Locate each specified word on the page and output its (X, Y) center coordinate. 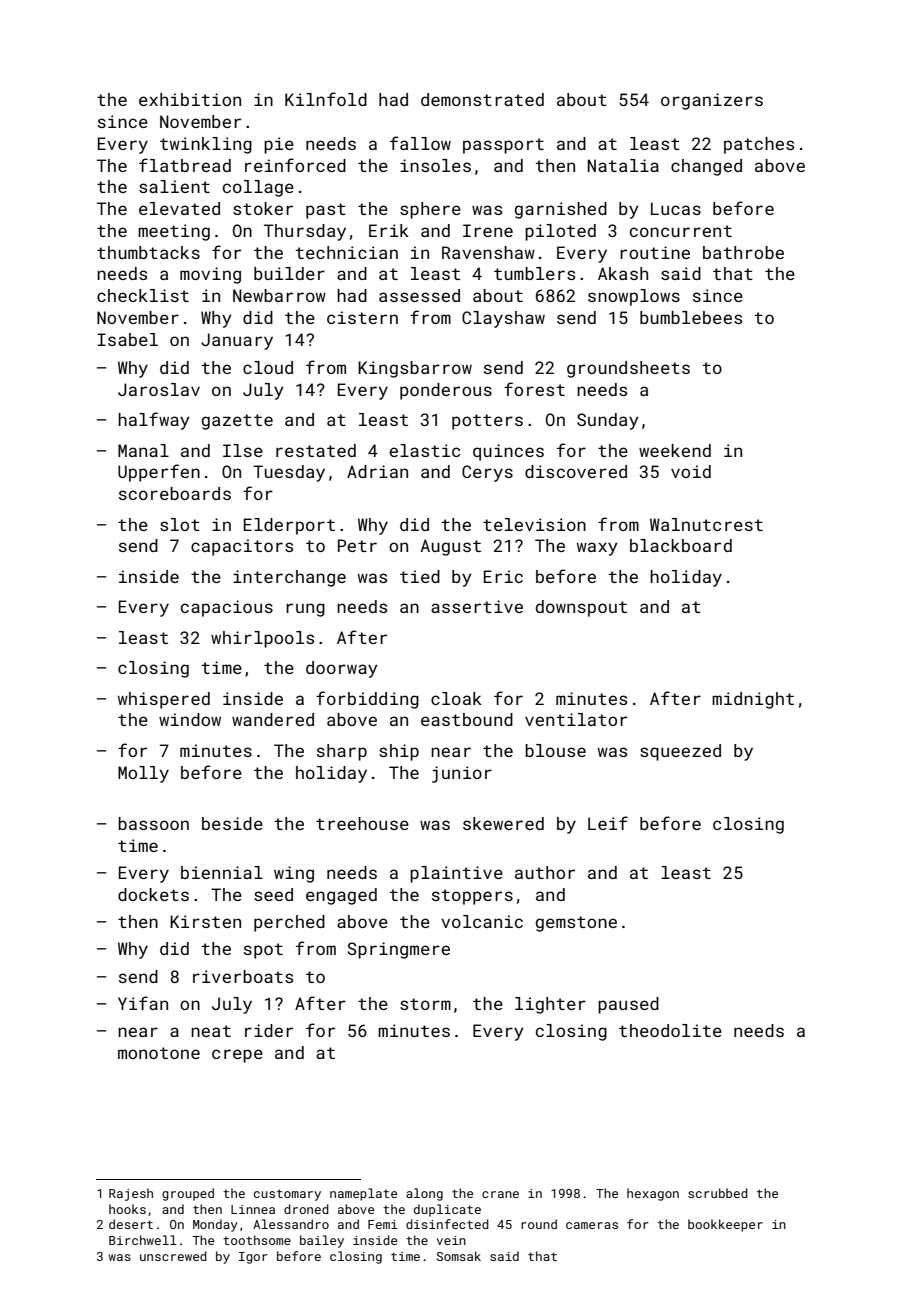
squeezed (680, 752)
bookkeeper (725, 1225)
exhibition (190, 99)
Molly (143, 774)
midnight (753, 700)
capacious (227, 608)
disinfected (447, 1224)
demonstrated (482, 99)
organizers (712, 101)
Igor (253, 1258)
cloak (456, 698)
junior (462, 774)
